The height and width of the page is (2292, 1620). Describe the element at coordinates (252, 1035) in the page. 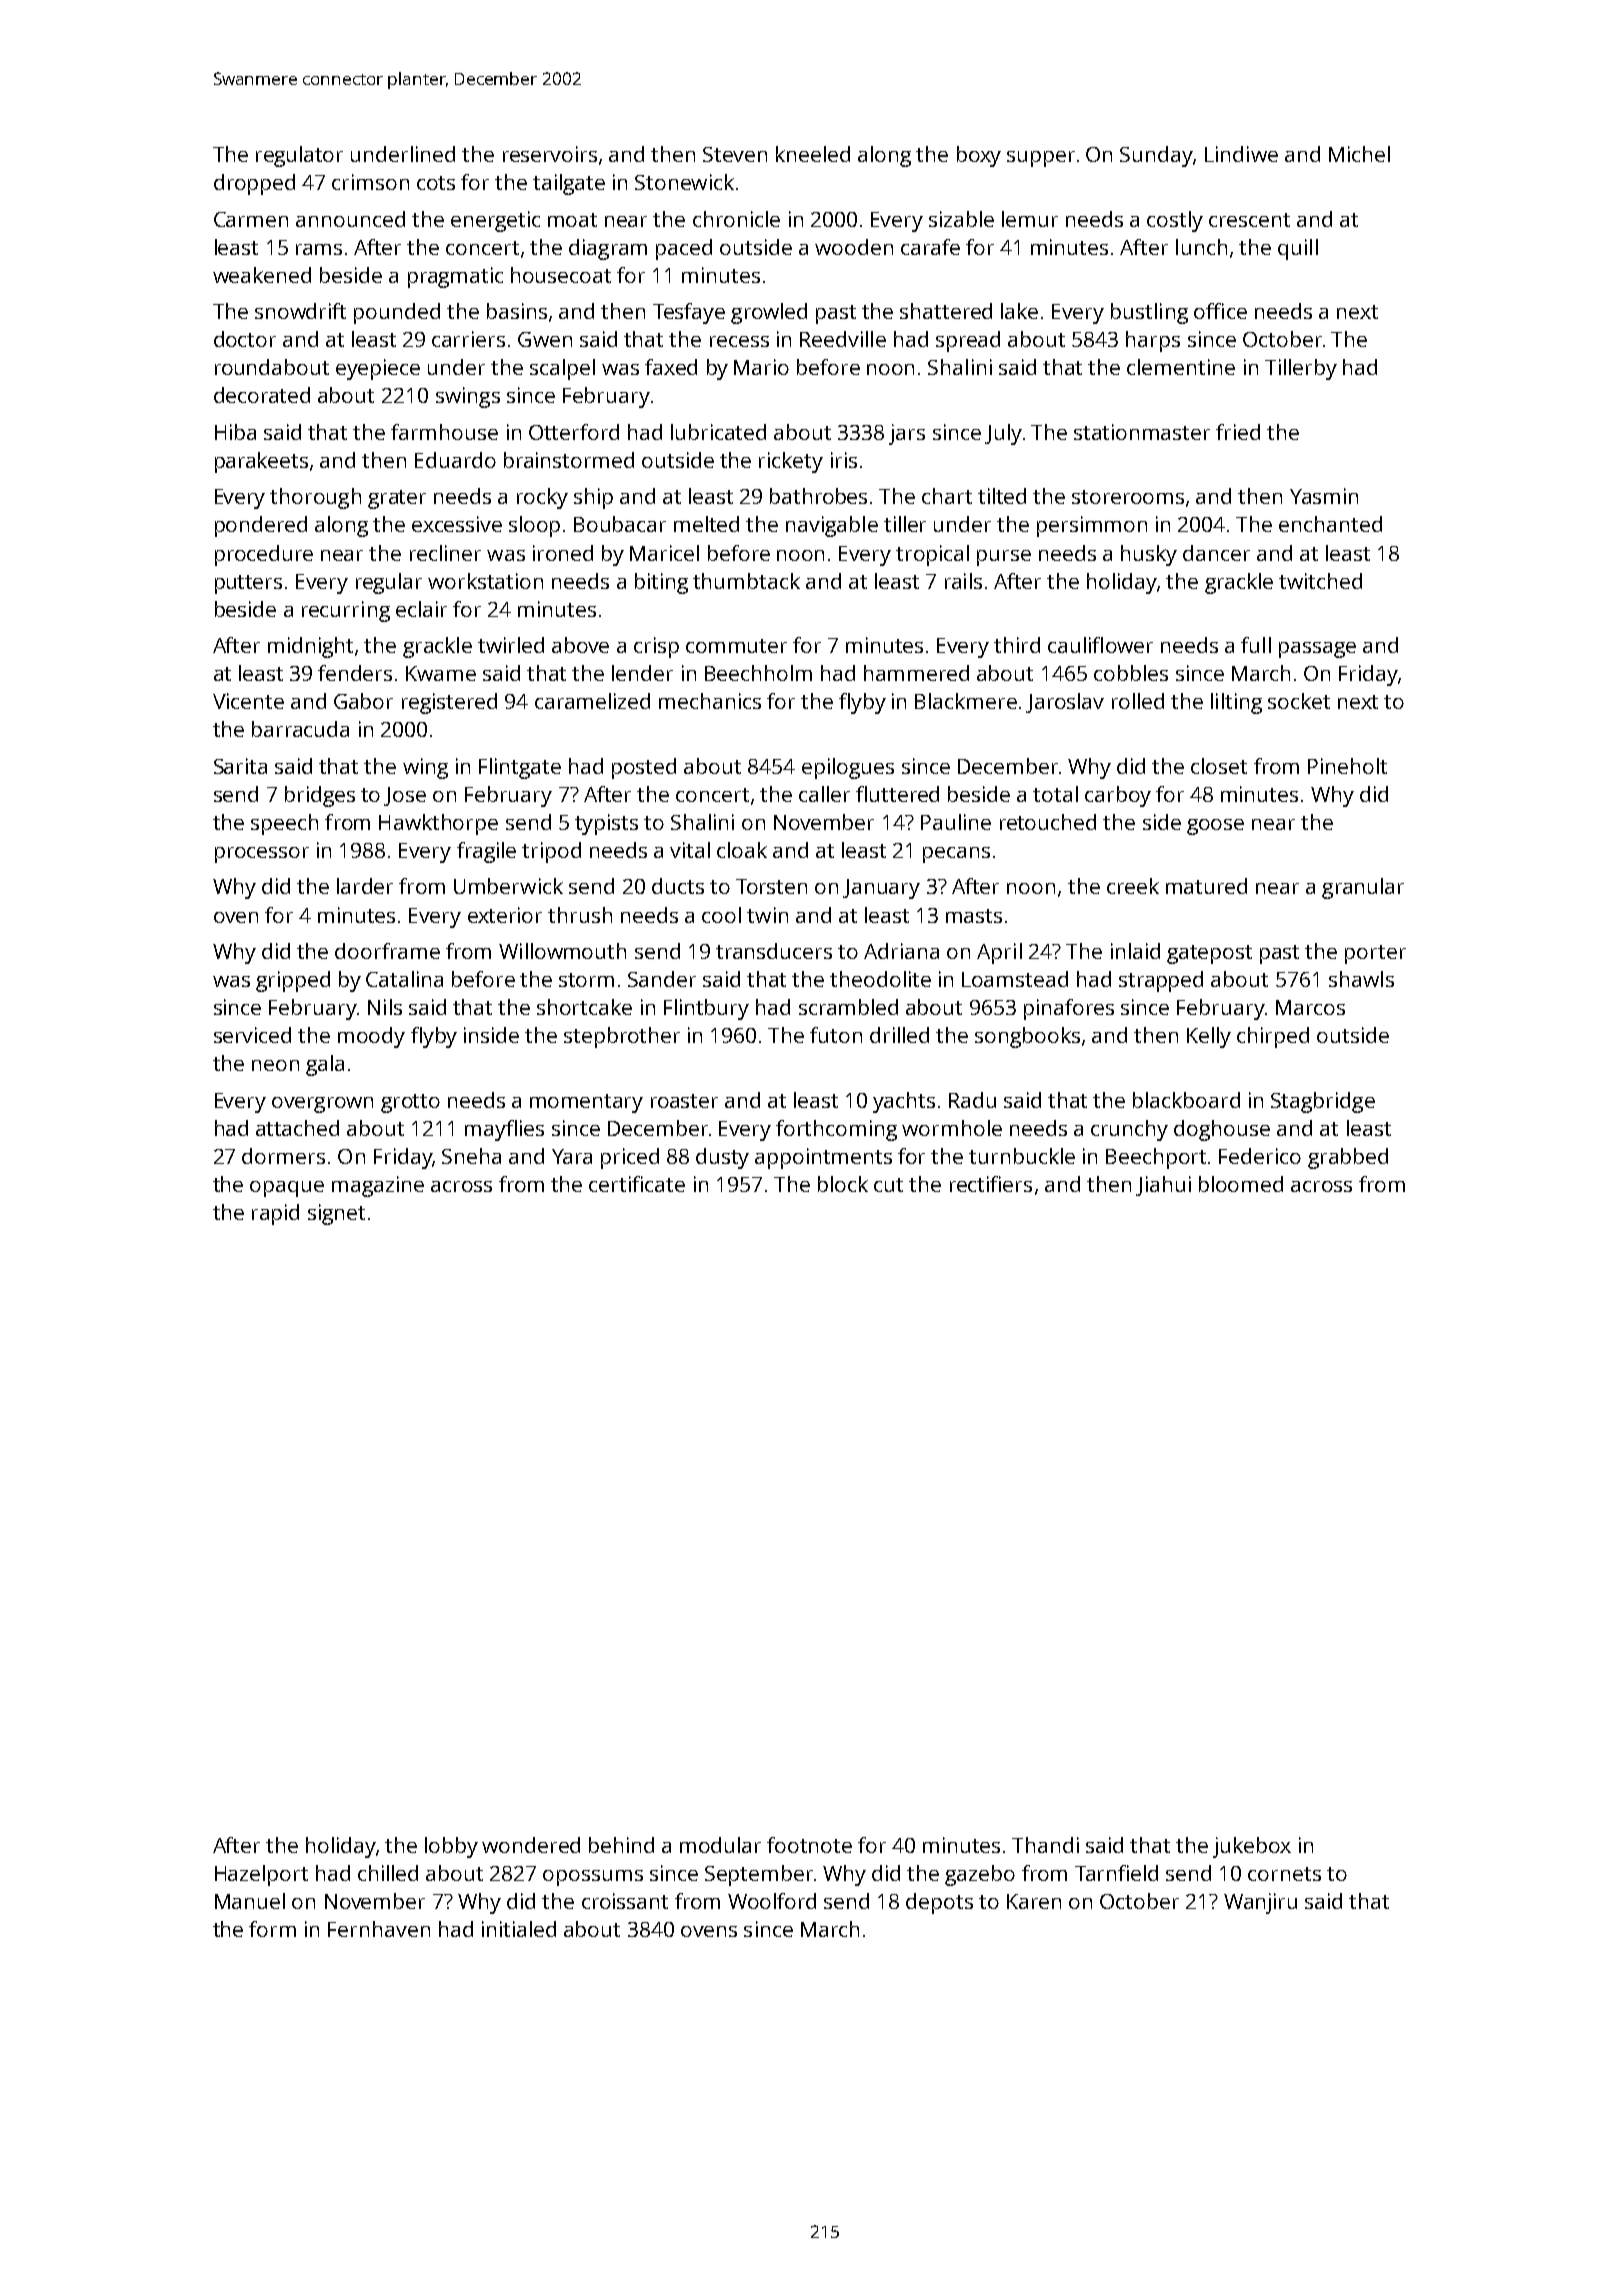

I see `serviced` at that location.
